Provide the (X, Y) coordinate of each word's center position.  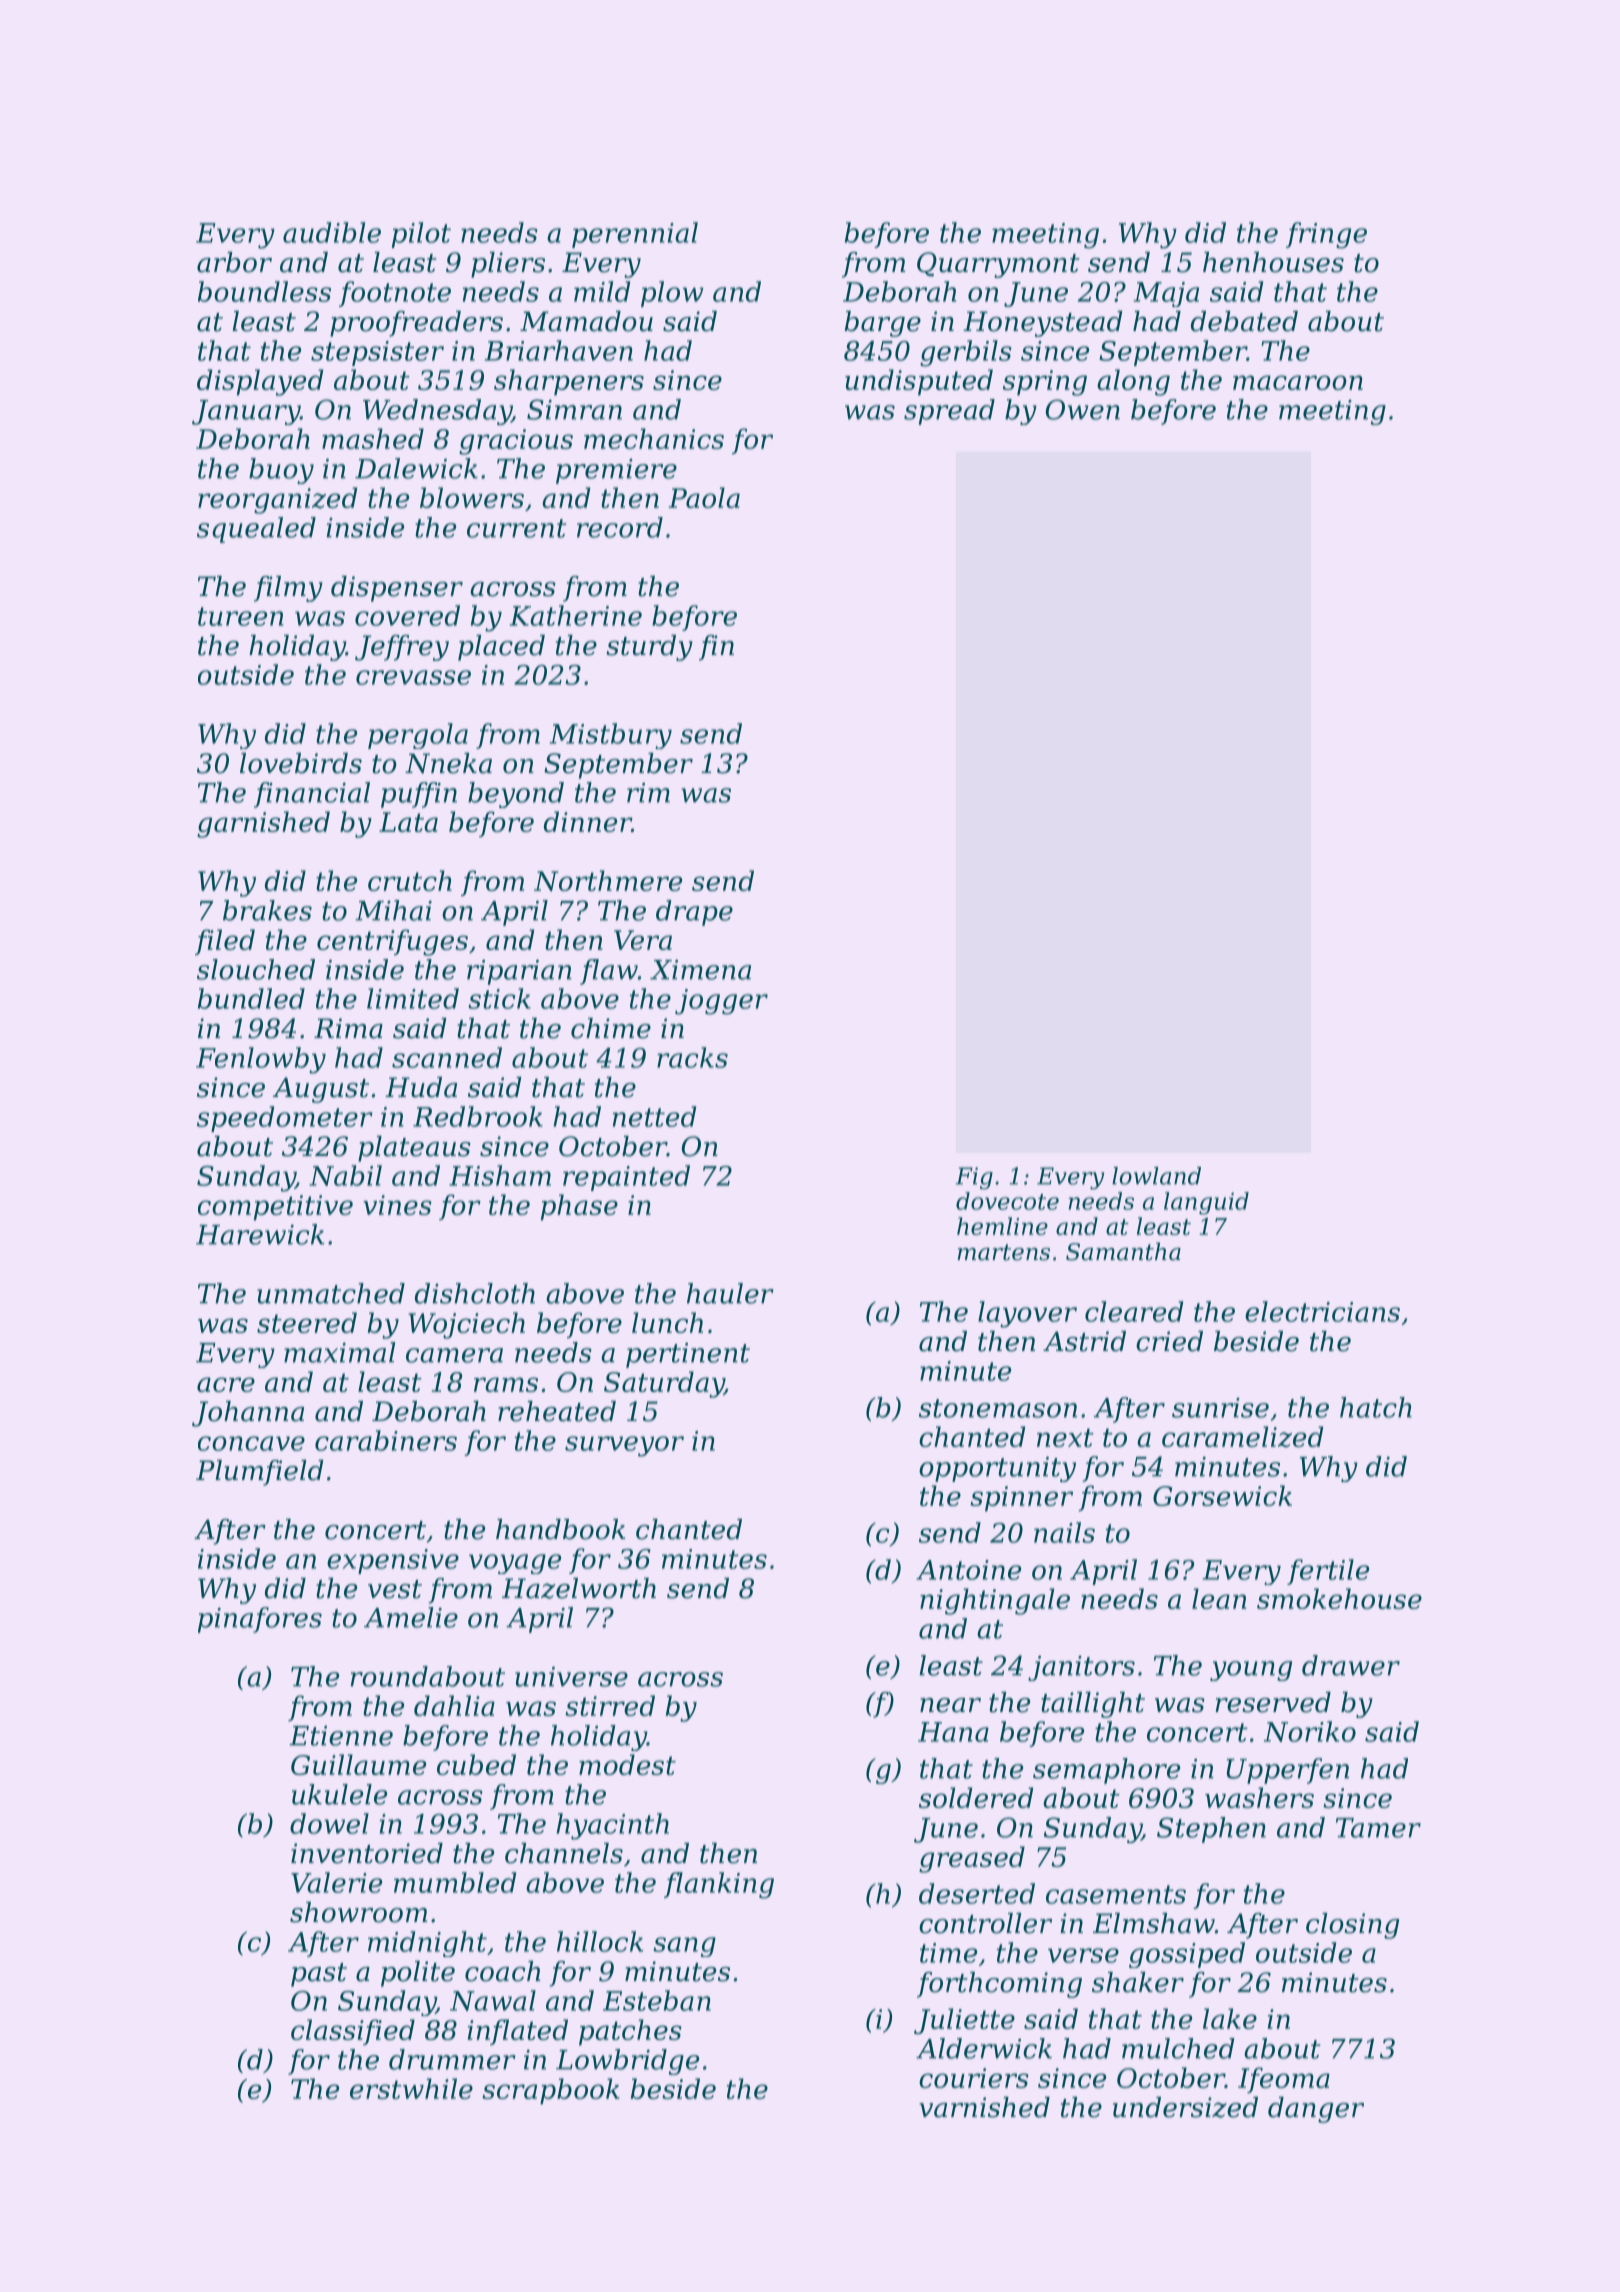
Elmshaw (1154, 1923)
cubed (476, 1764)
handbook (560, 1529)
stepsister (377, 353)
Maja (1166, 294)
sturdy (649, 648)
